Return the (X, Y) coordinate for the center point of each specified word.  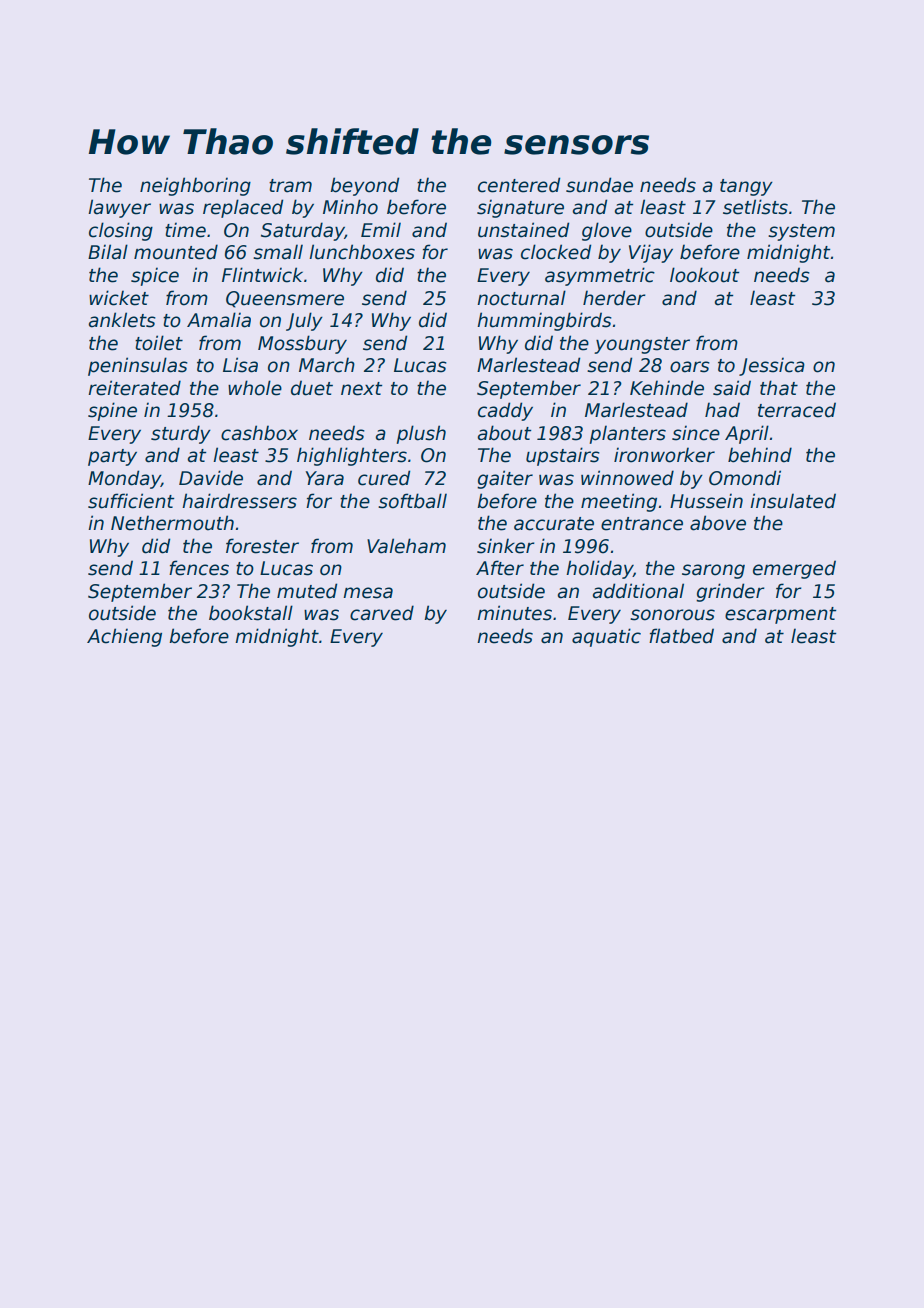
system (801, 232)
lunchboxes (362, 252)
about (505, 433)
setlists (755, 207)
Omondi (745, 478)
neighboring (195, 186)
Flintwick (262, 275)
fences (199, 568)
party (112, 457)
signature (520, 208)
